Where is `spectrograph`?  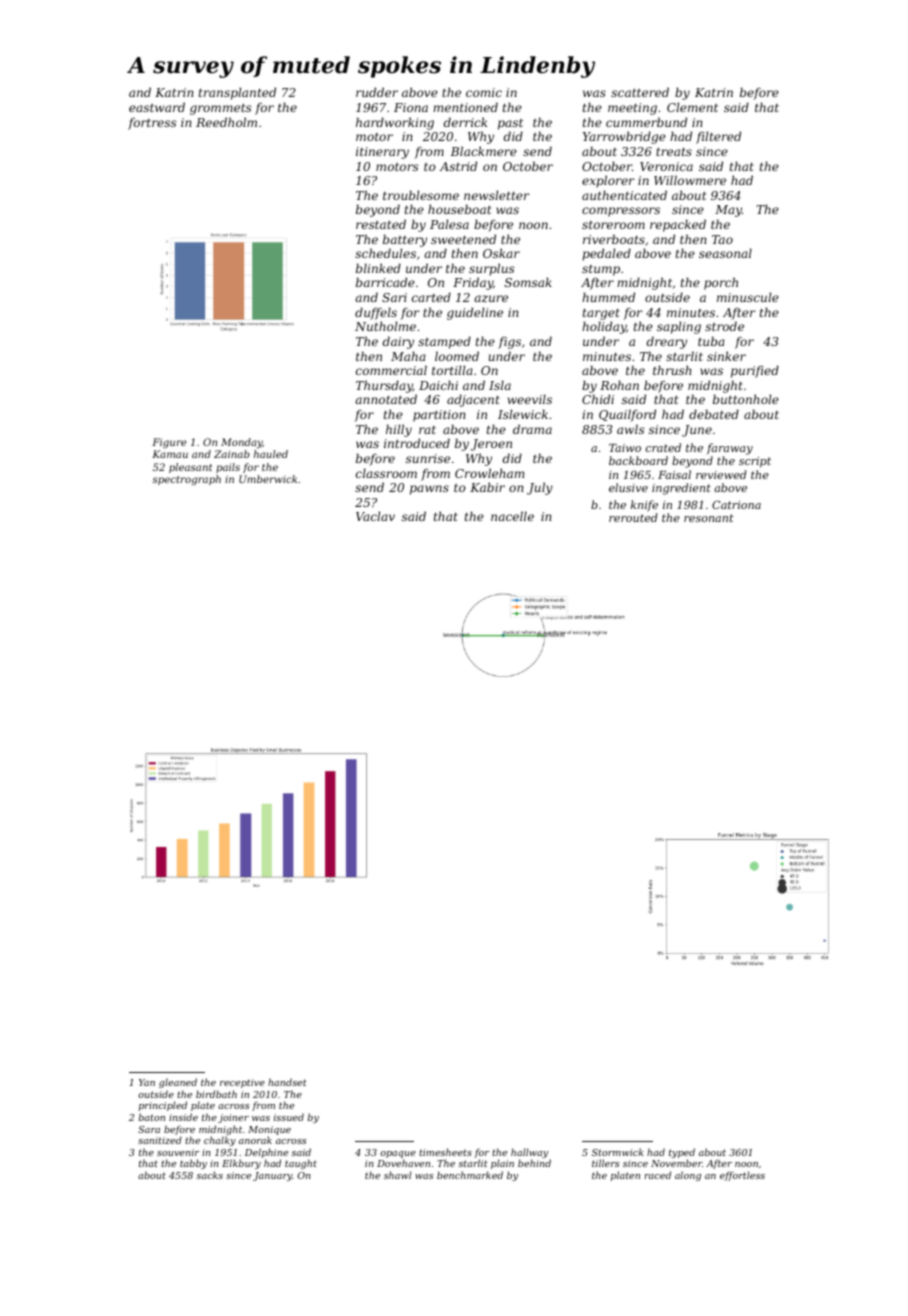 spectrograph is located at coordinates (186, 480).
